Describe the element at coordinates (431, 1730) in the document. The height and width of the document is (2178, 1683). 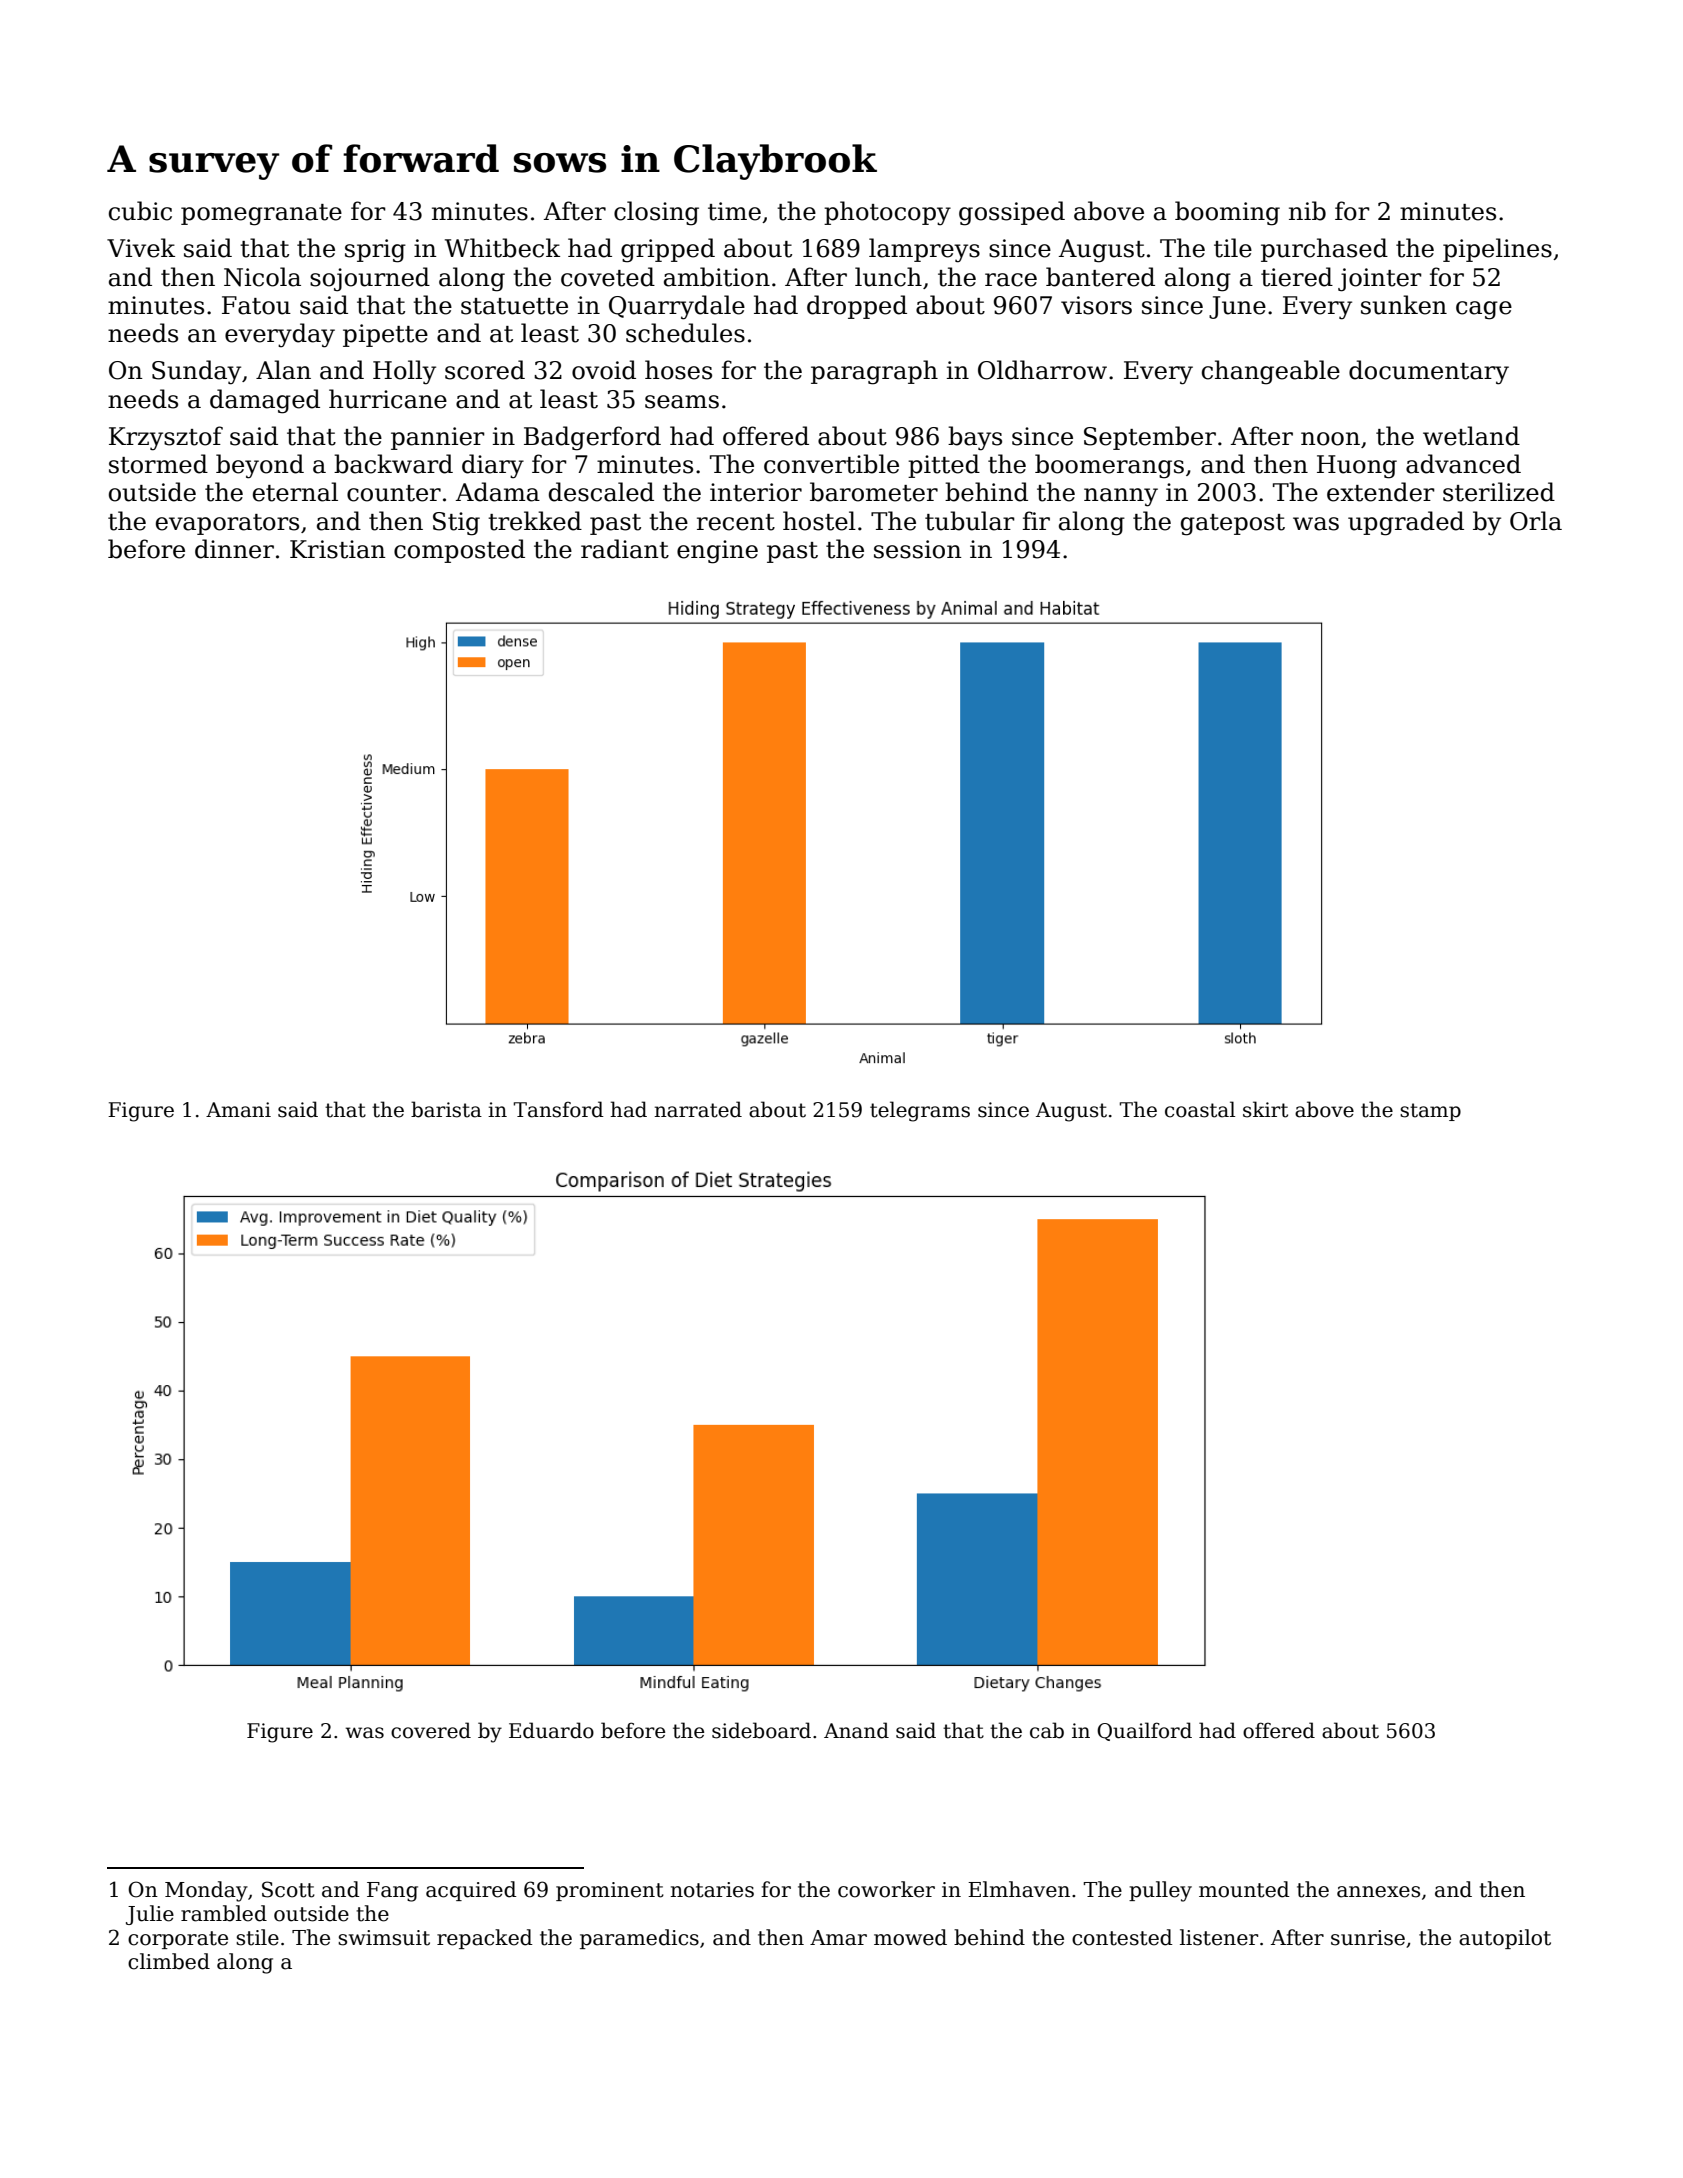
I see `covered` at that location.
